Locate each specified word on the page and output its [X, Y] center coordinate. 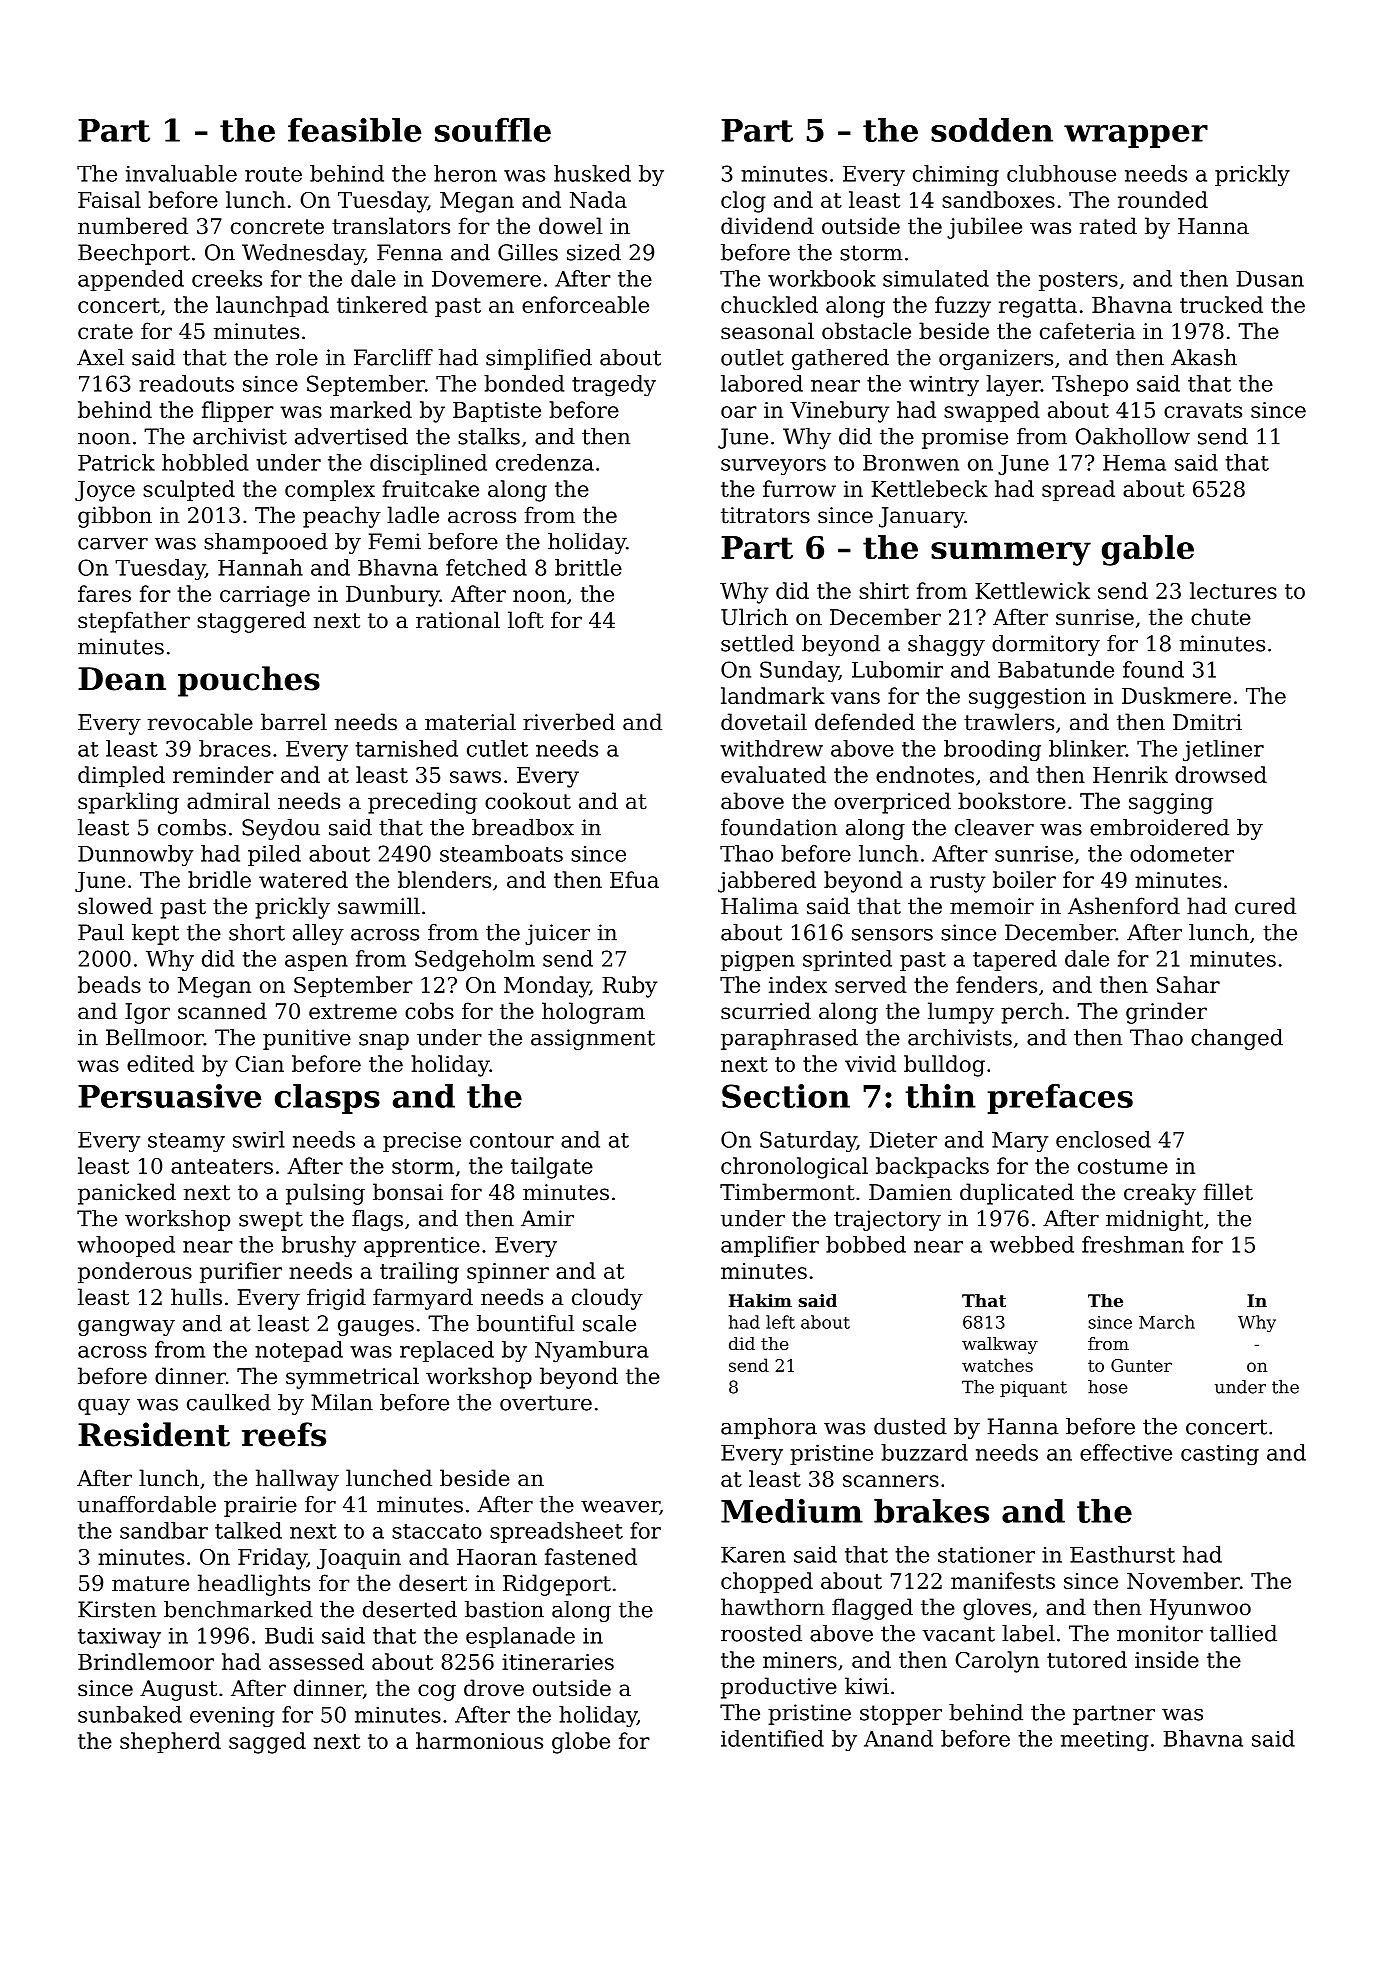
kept [155, 934]
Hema [1134, 463]
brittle [588, 567]
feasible [354, 130]
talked [248, 1530]
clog [743, 202]
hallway [297, 1480]
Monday [547, 987]
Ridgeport [557, 1585]
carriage [265, 596]
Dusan [1270, 279]
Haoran [497, 1557]
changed [1237, 1039]
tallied [1243, 1633]
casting [1220, 1455]
